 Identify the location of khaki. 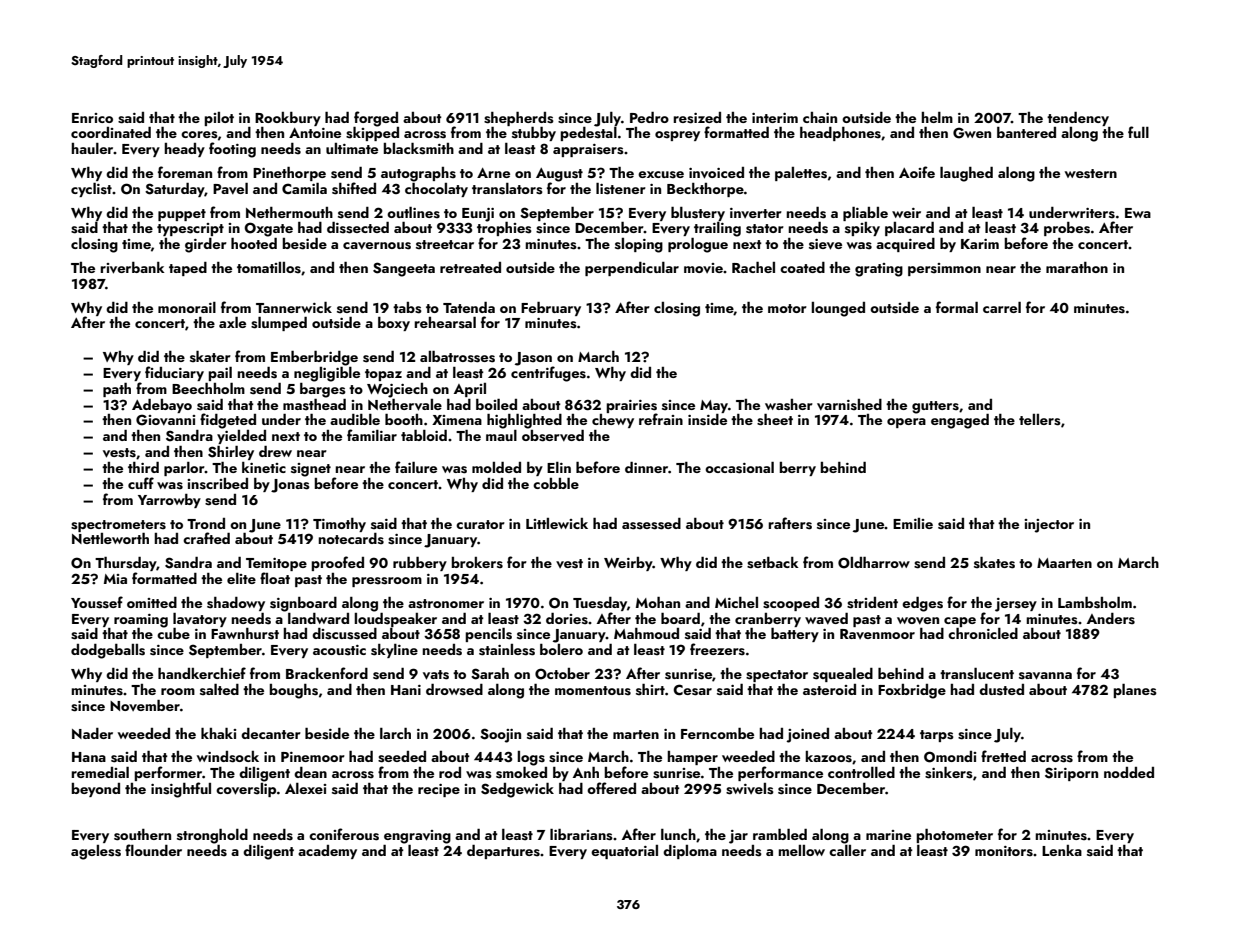
(218, 733).
